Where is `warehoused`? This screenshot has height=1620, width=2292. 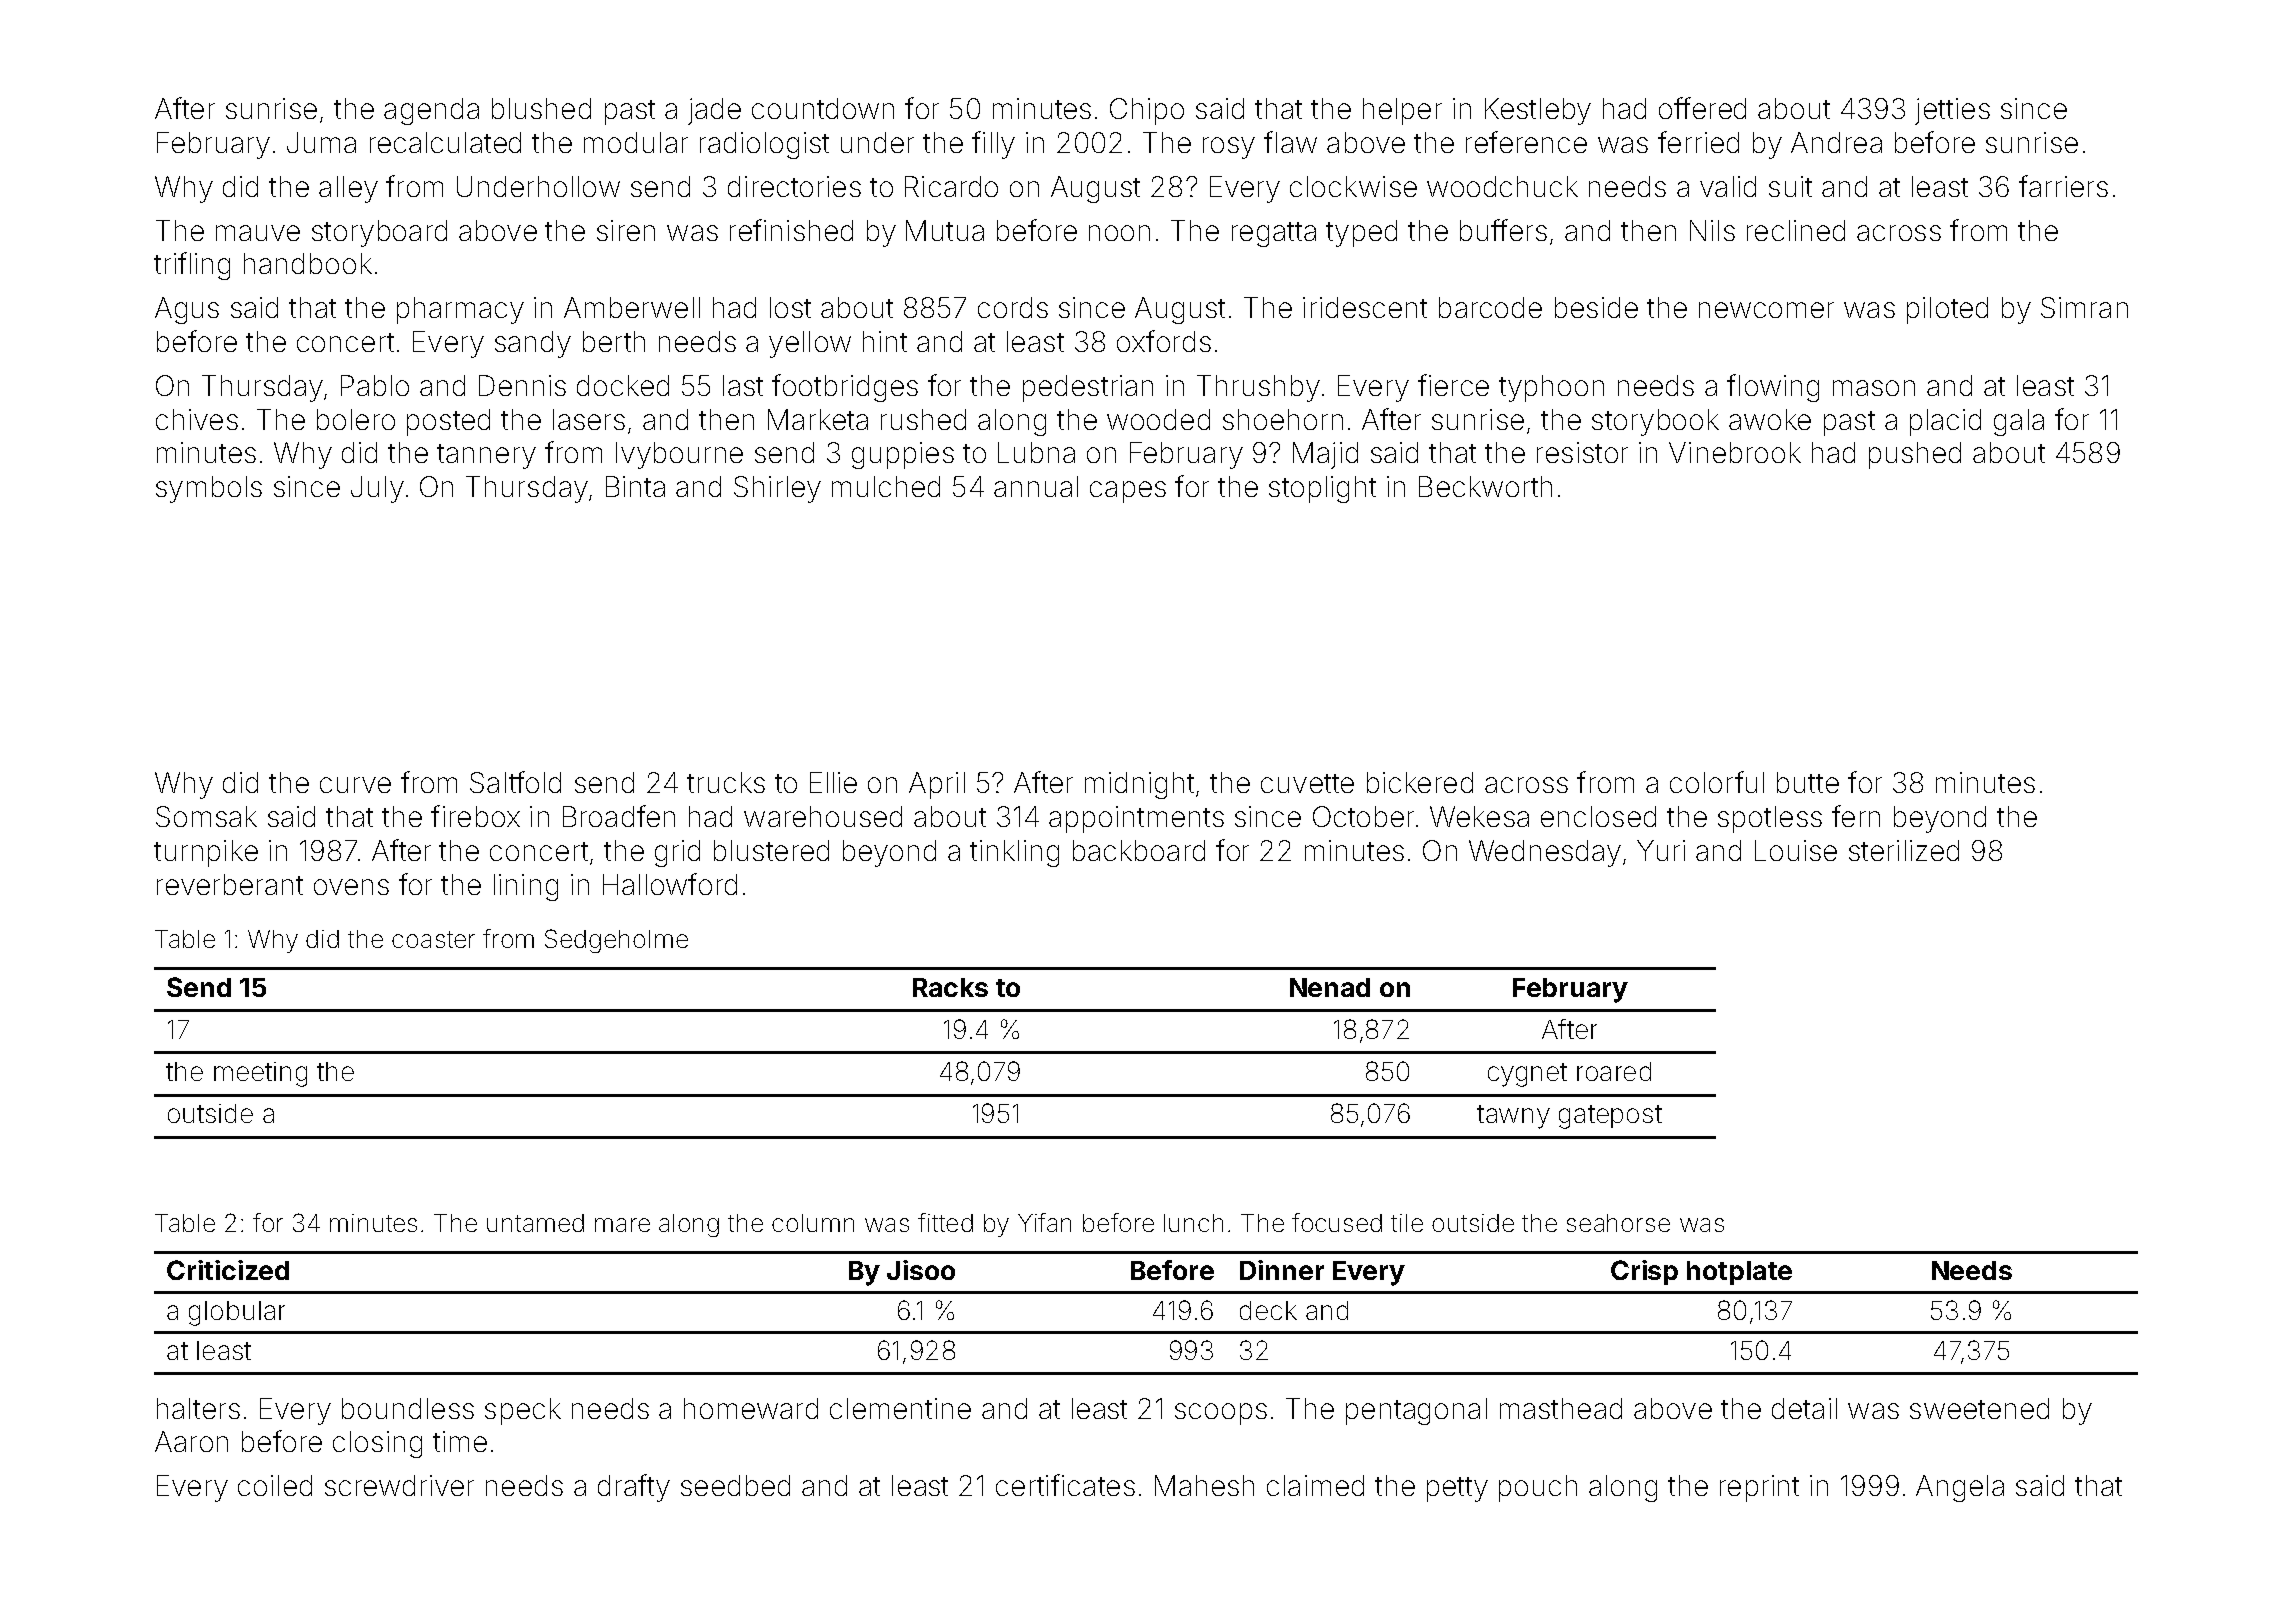 warehoused is located at coordinates (823, 816).
